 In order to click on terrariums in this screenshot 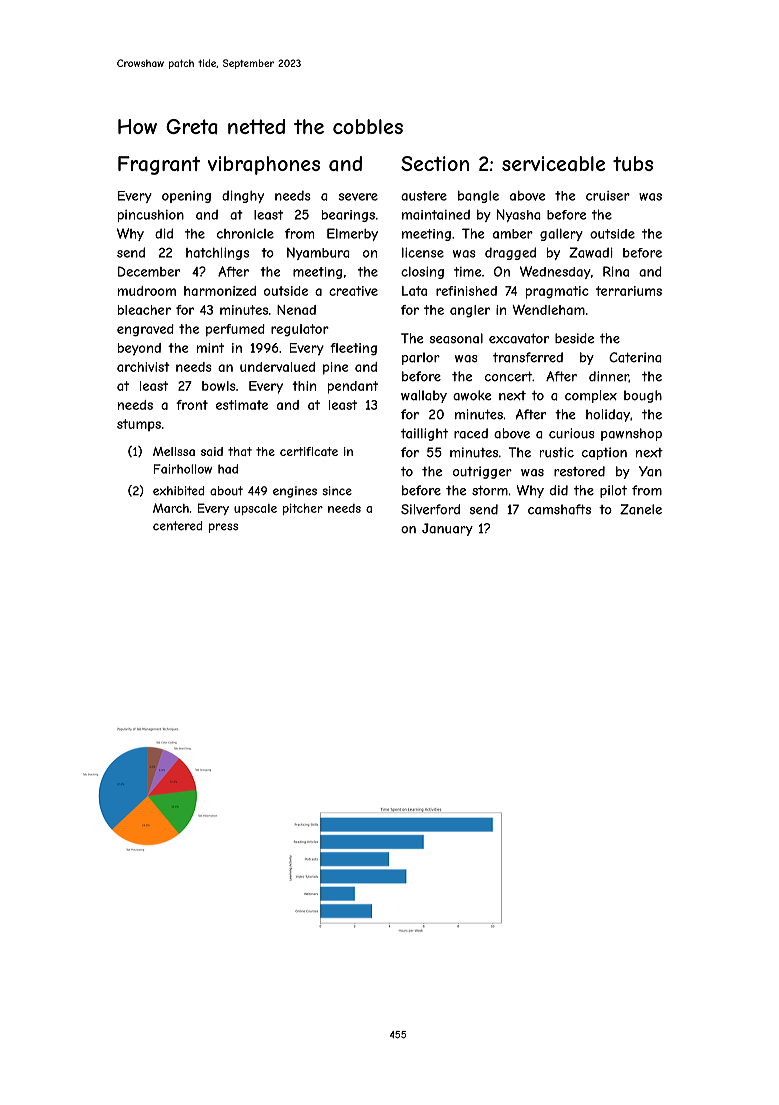, I will do `click(629, 291)`.
